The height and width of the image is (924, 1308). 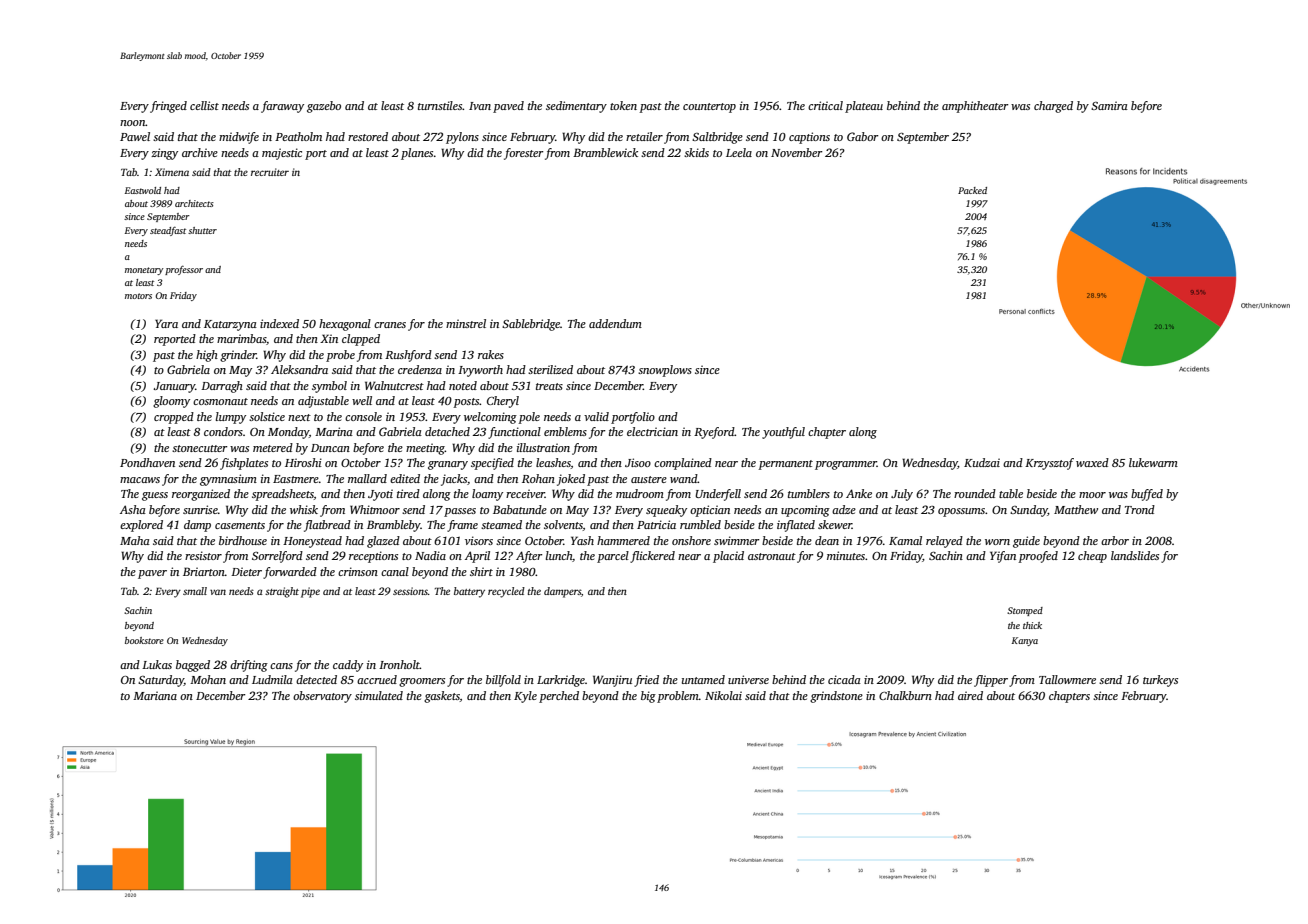 I want to click on noon, so click(x=133, y=123).
